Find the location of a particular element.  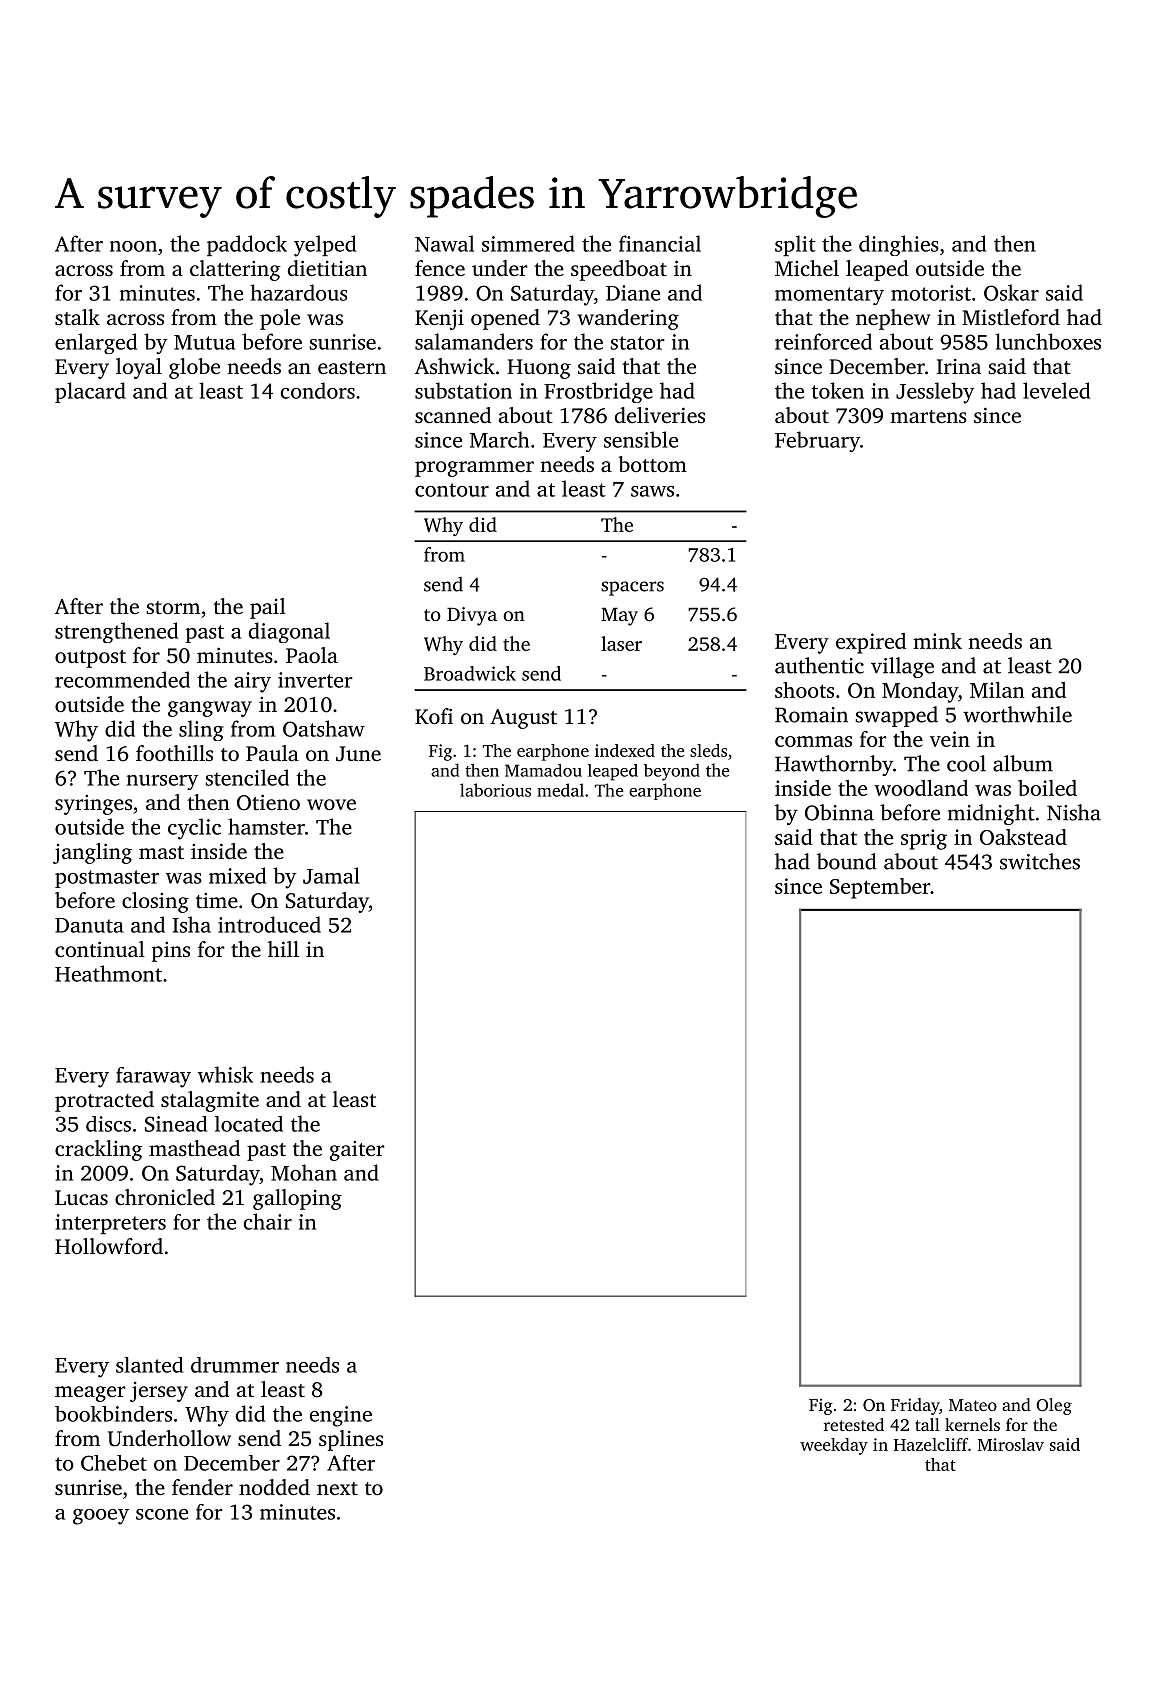

noon is located at coordinates (133, 246).
